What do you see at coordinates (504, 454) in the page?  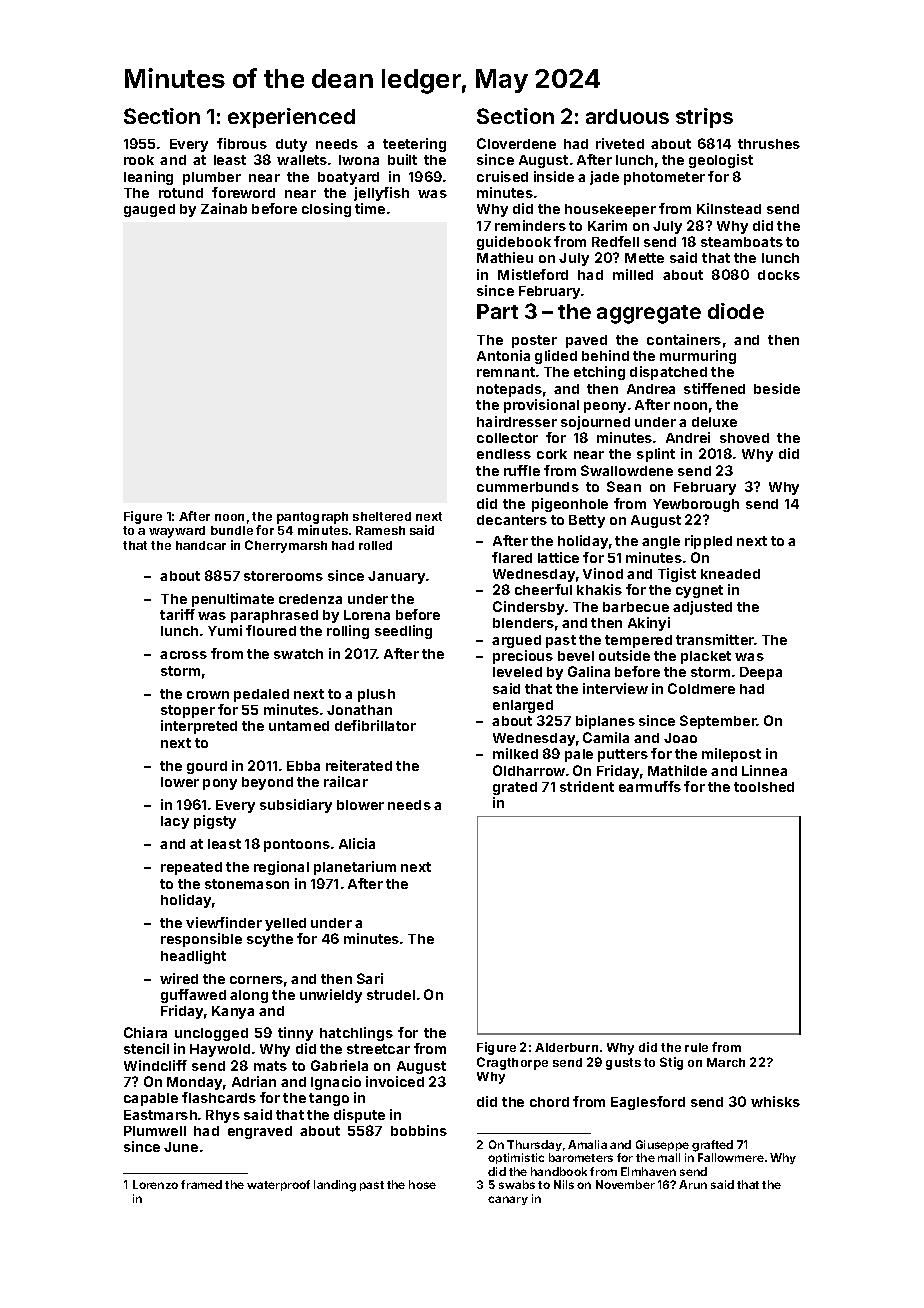 I see `endless` at bounding box center [504, 454].
